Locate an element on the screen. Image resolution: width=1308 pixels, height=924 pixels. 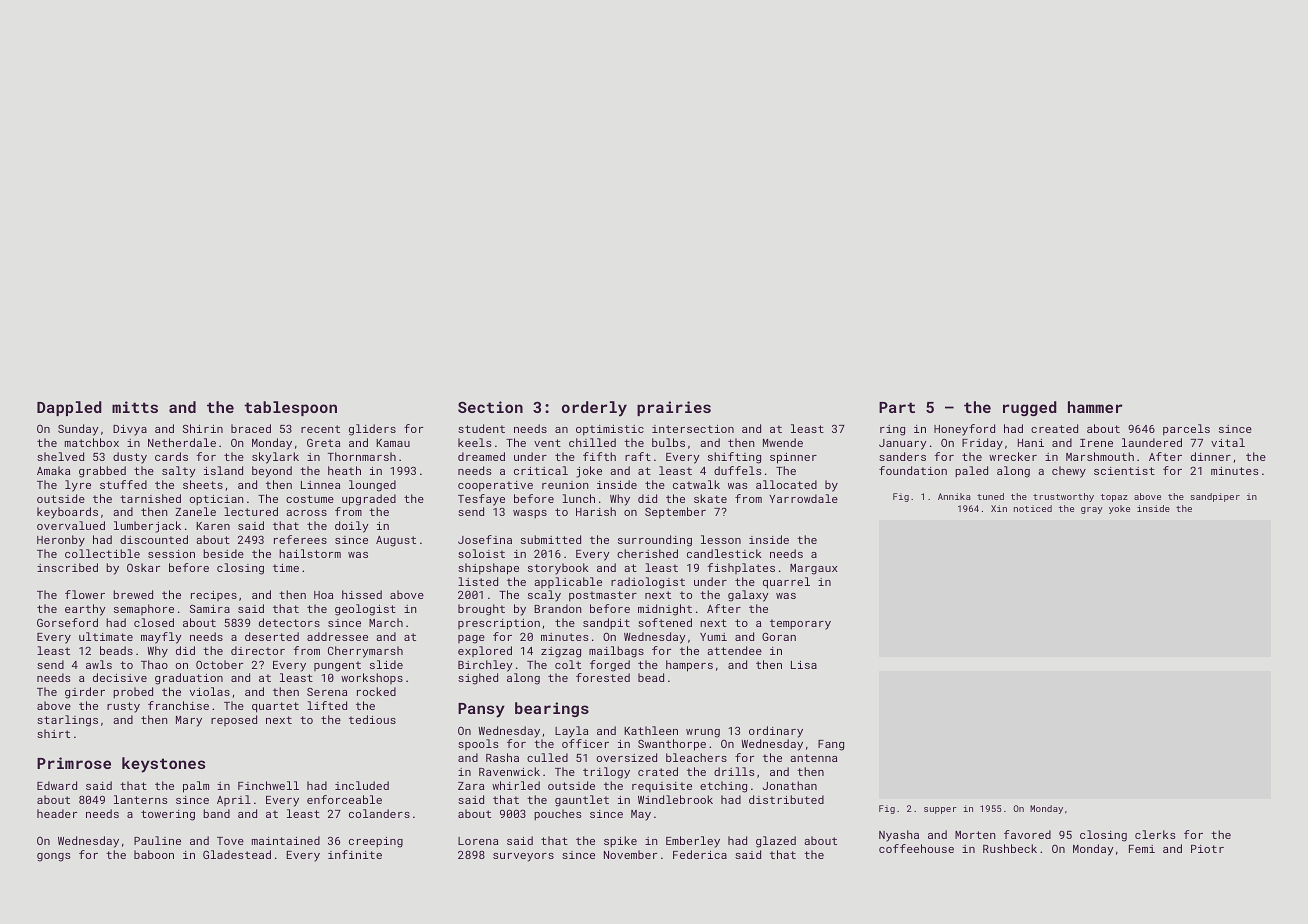
dinner is located at coordinates (1211, 456).
